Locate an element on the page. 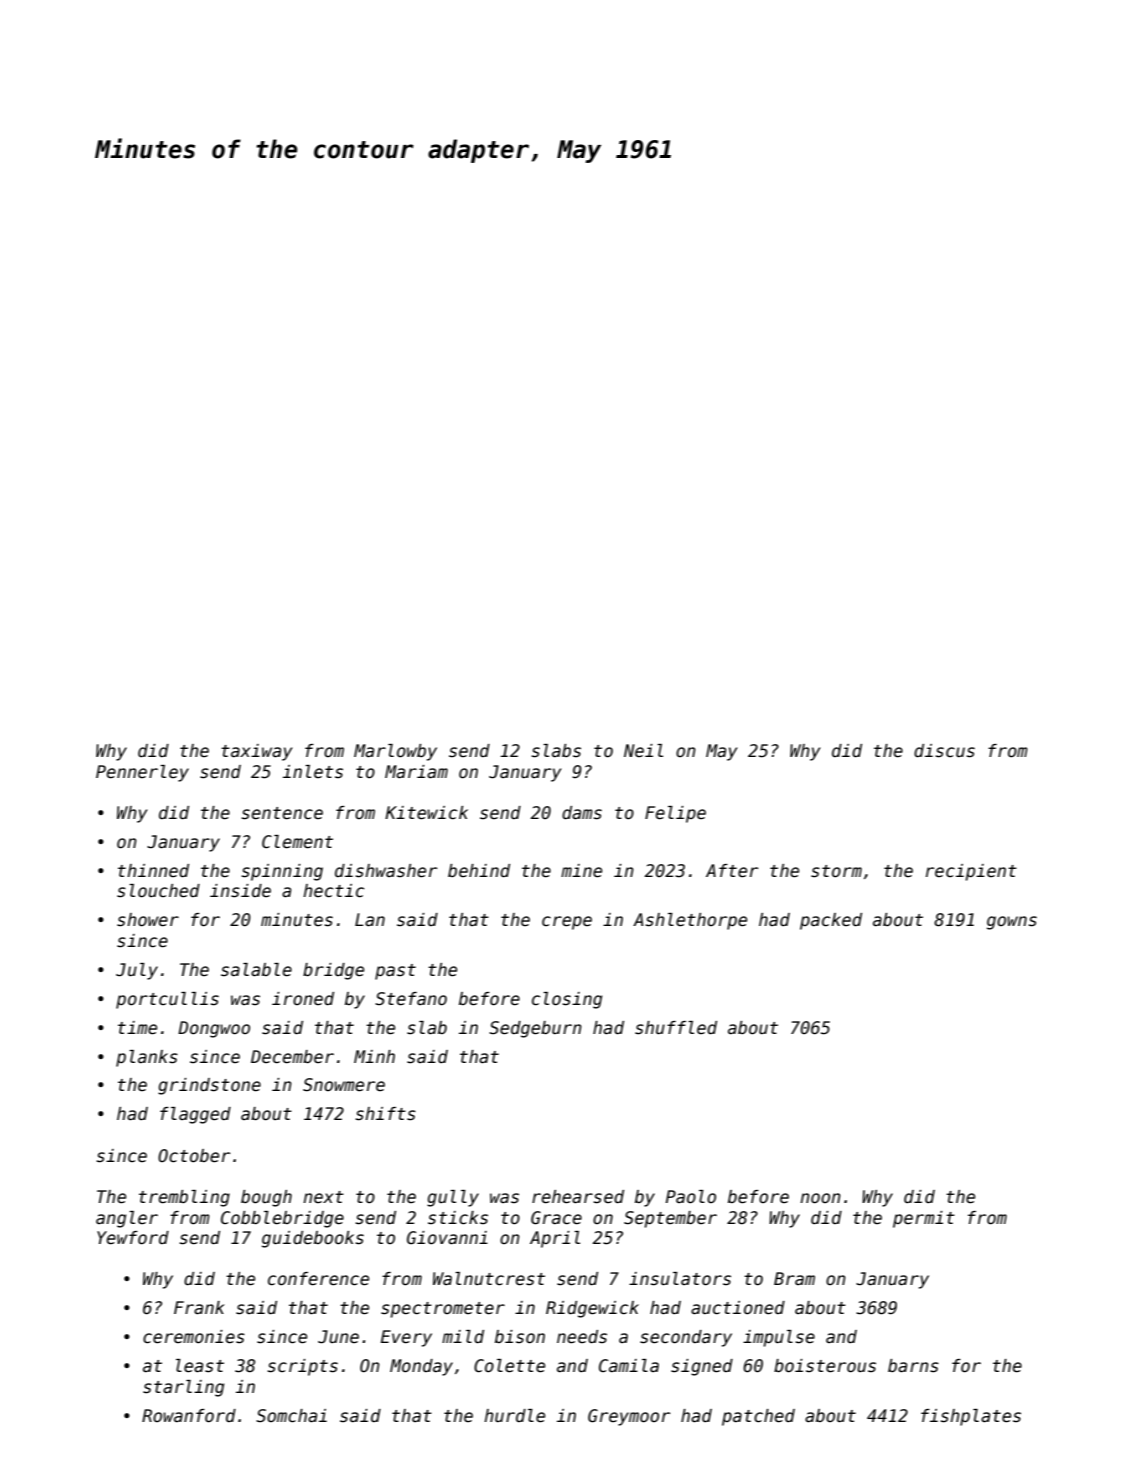 The height and width of the page is (1473, 1138). discus is located at coordinates (944, 751).
